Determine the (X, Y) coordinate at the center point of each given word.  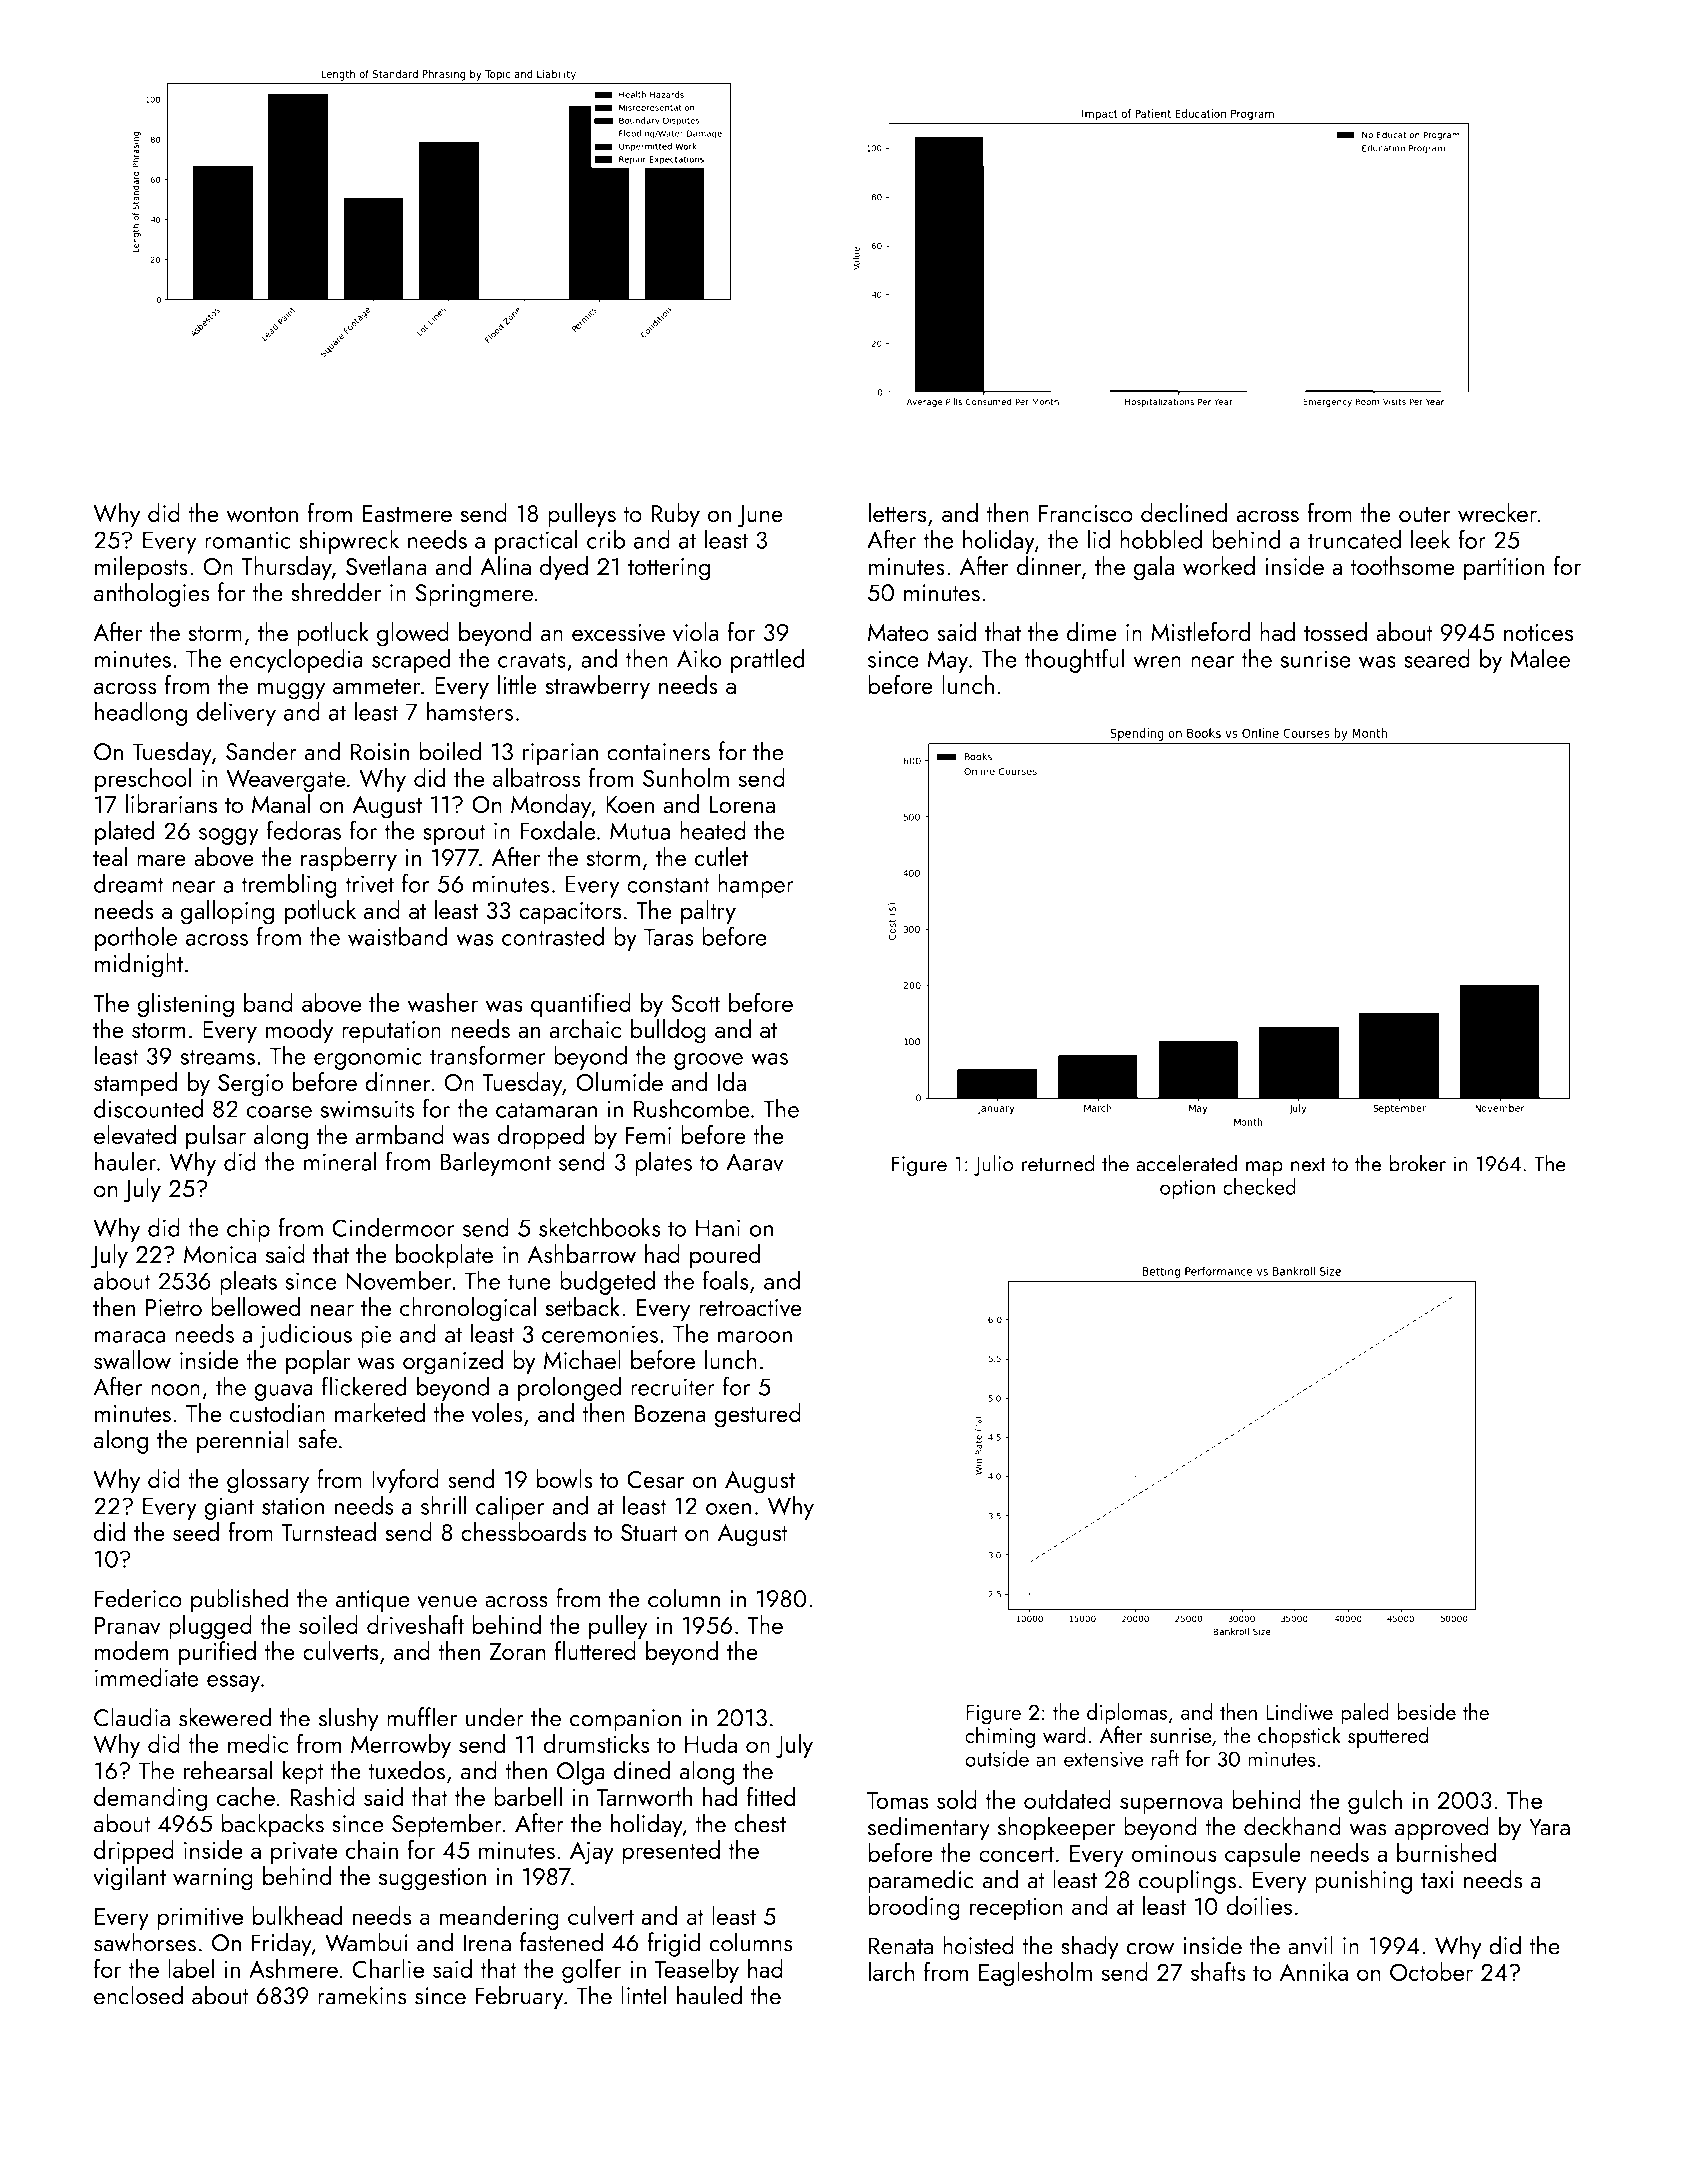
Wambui (366, 1942)
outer (1425, 515)
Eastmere (407, 514)
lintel (643, 1995)
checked (1259, 1186)
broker (1417, 1163)
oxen (728, 1509)
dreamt (129, 883)
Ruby (675, 515)
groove (708, 1061)
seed (196, 1532)
